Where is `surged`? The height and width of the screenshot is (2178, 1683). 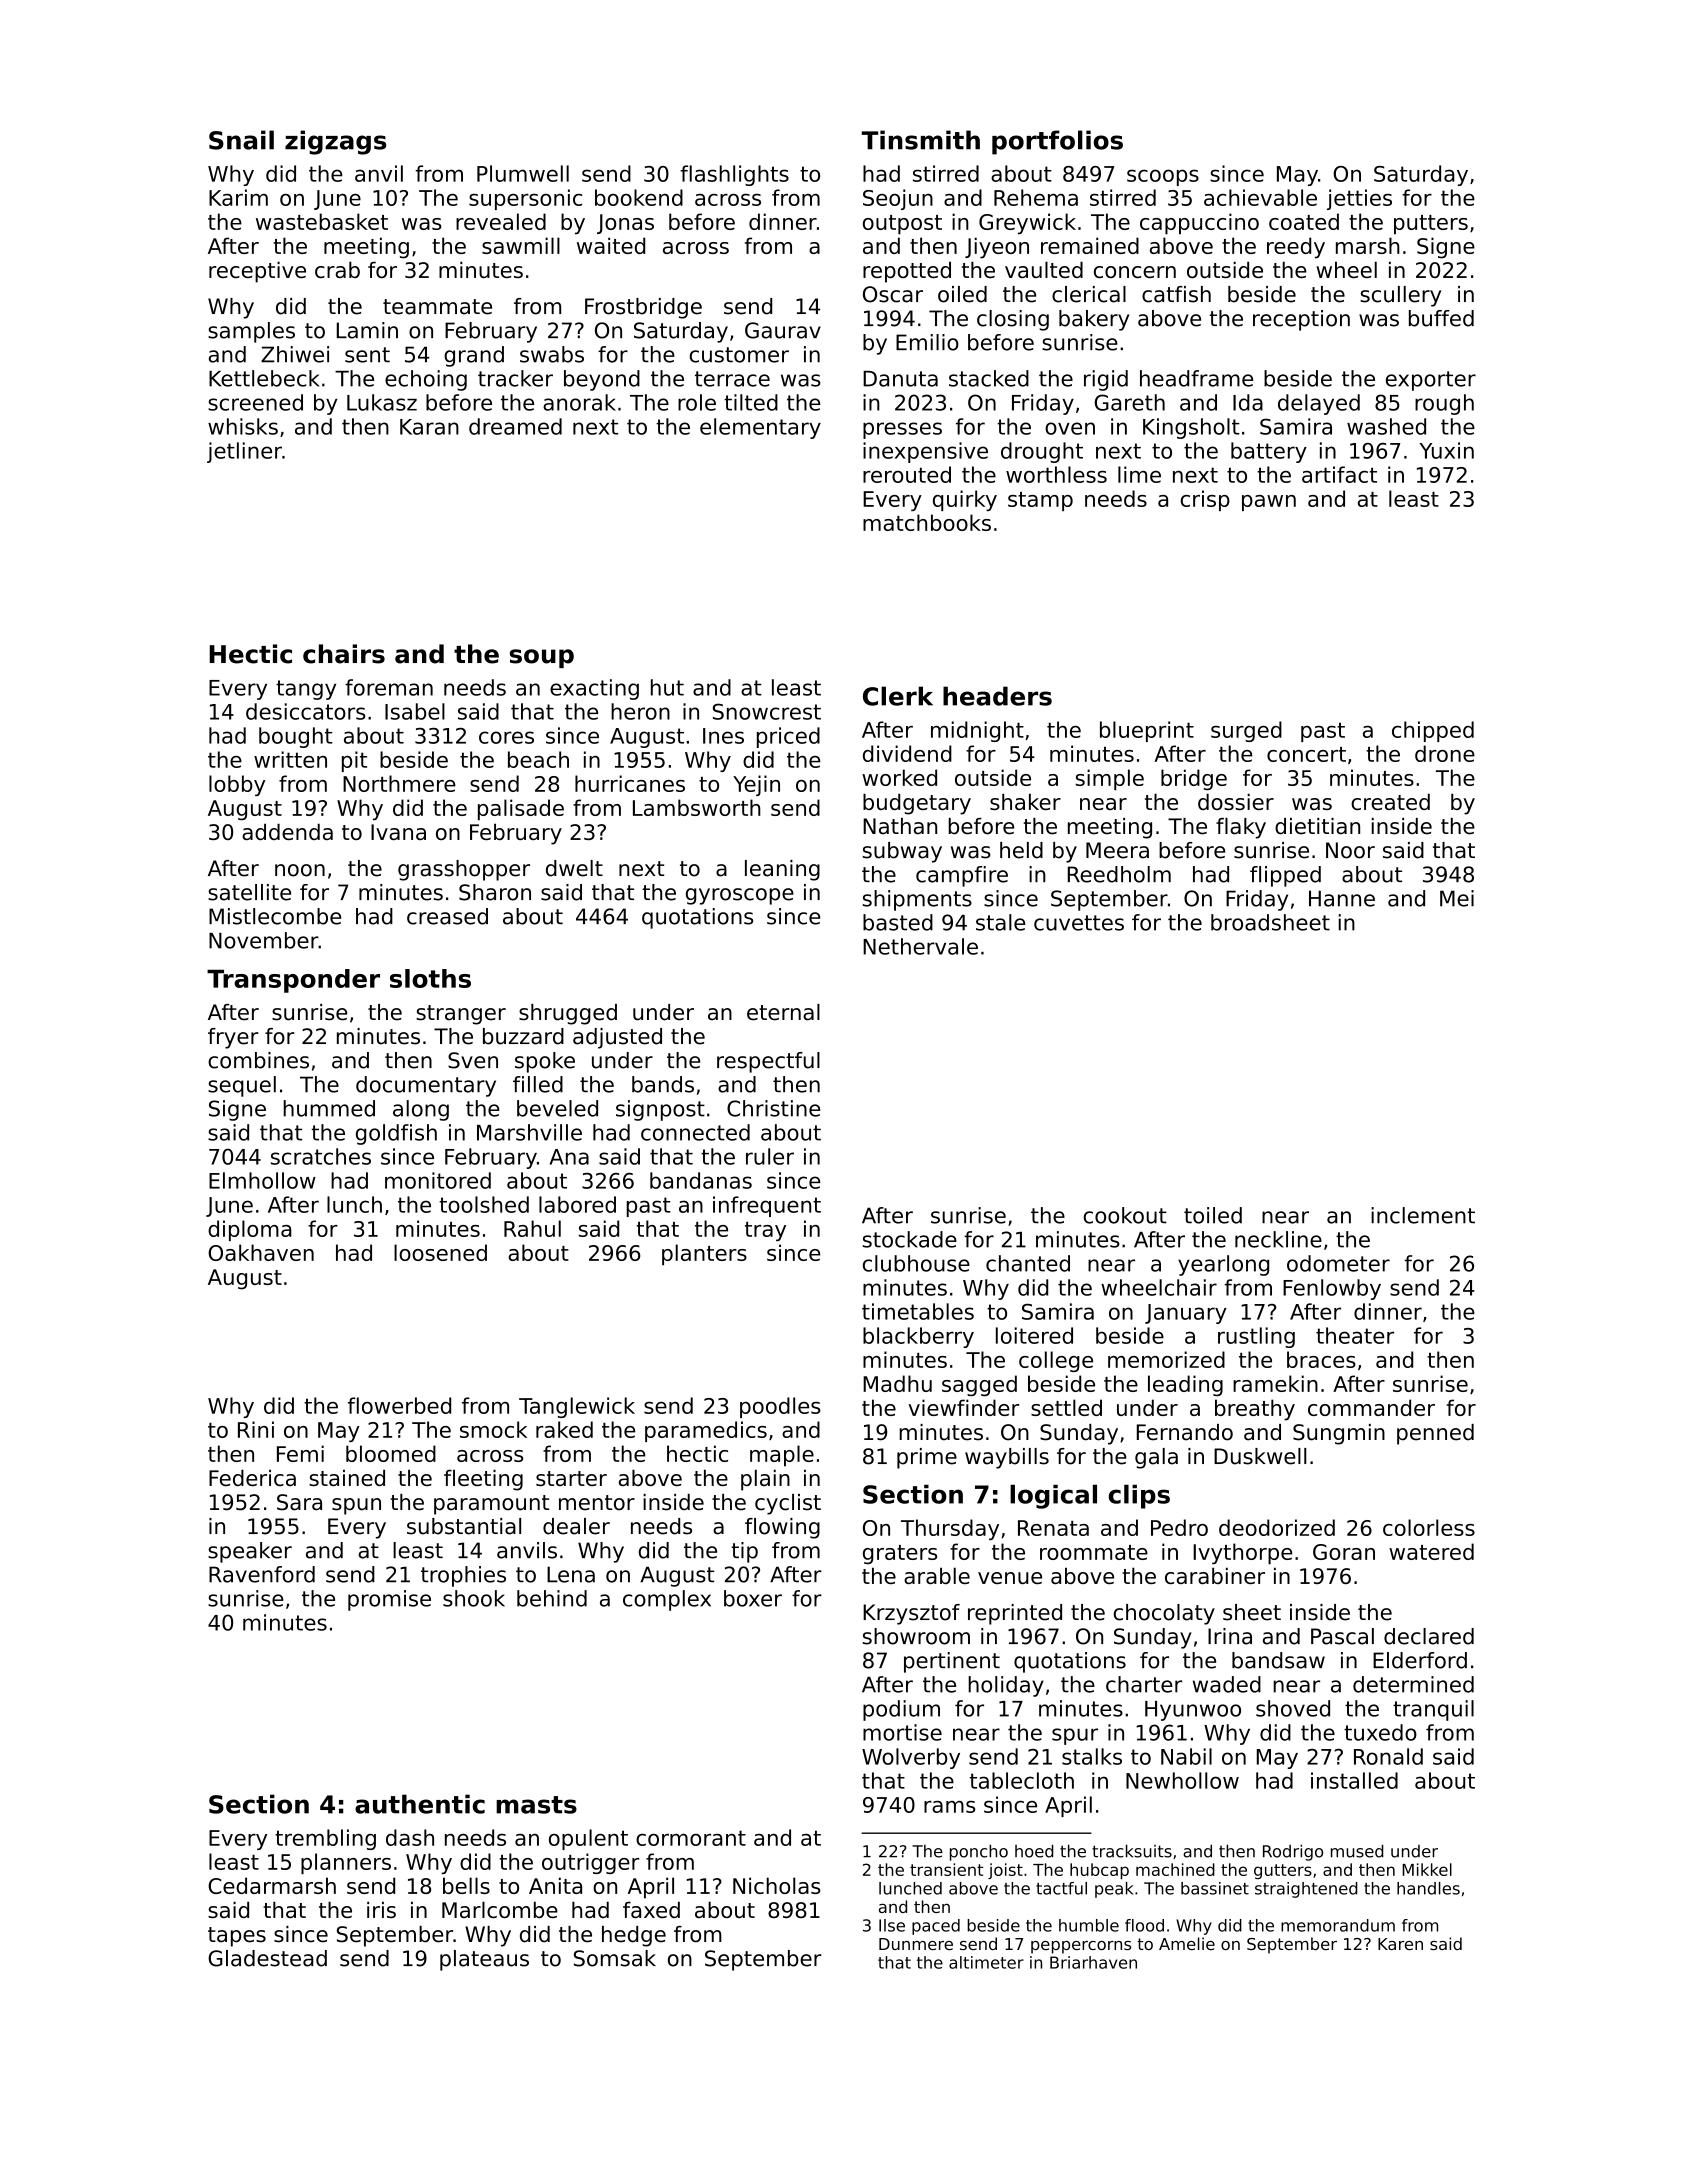
surged is located at coordinates (1246, 731).
